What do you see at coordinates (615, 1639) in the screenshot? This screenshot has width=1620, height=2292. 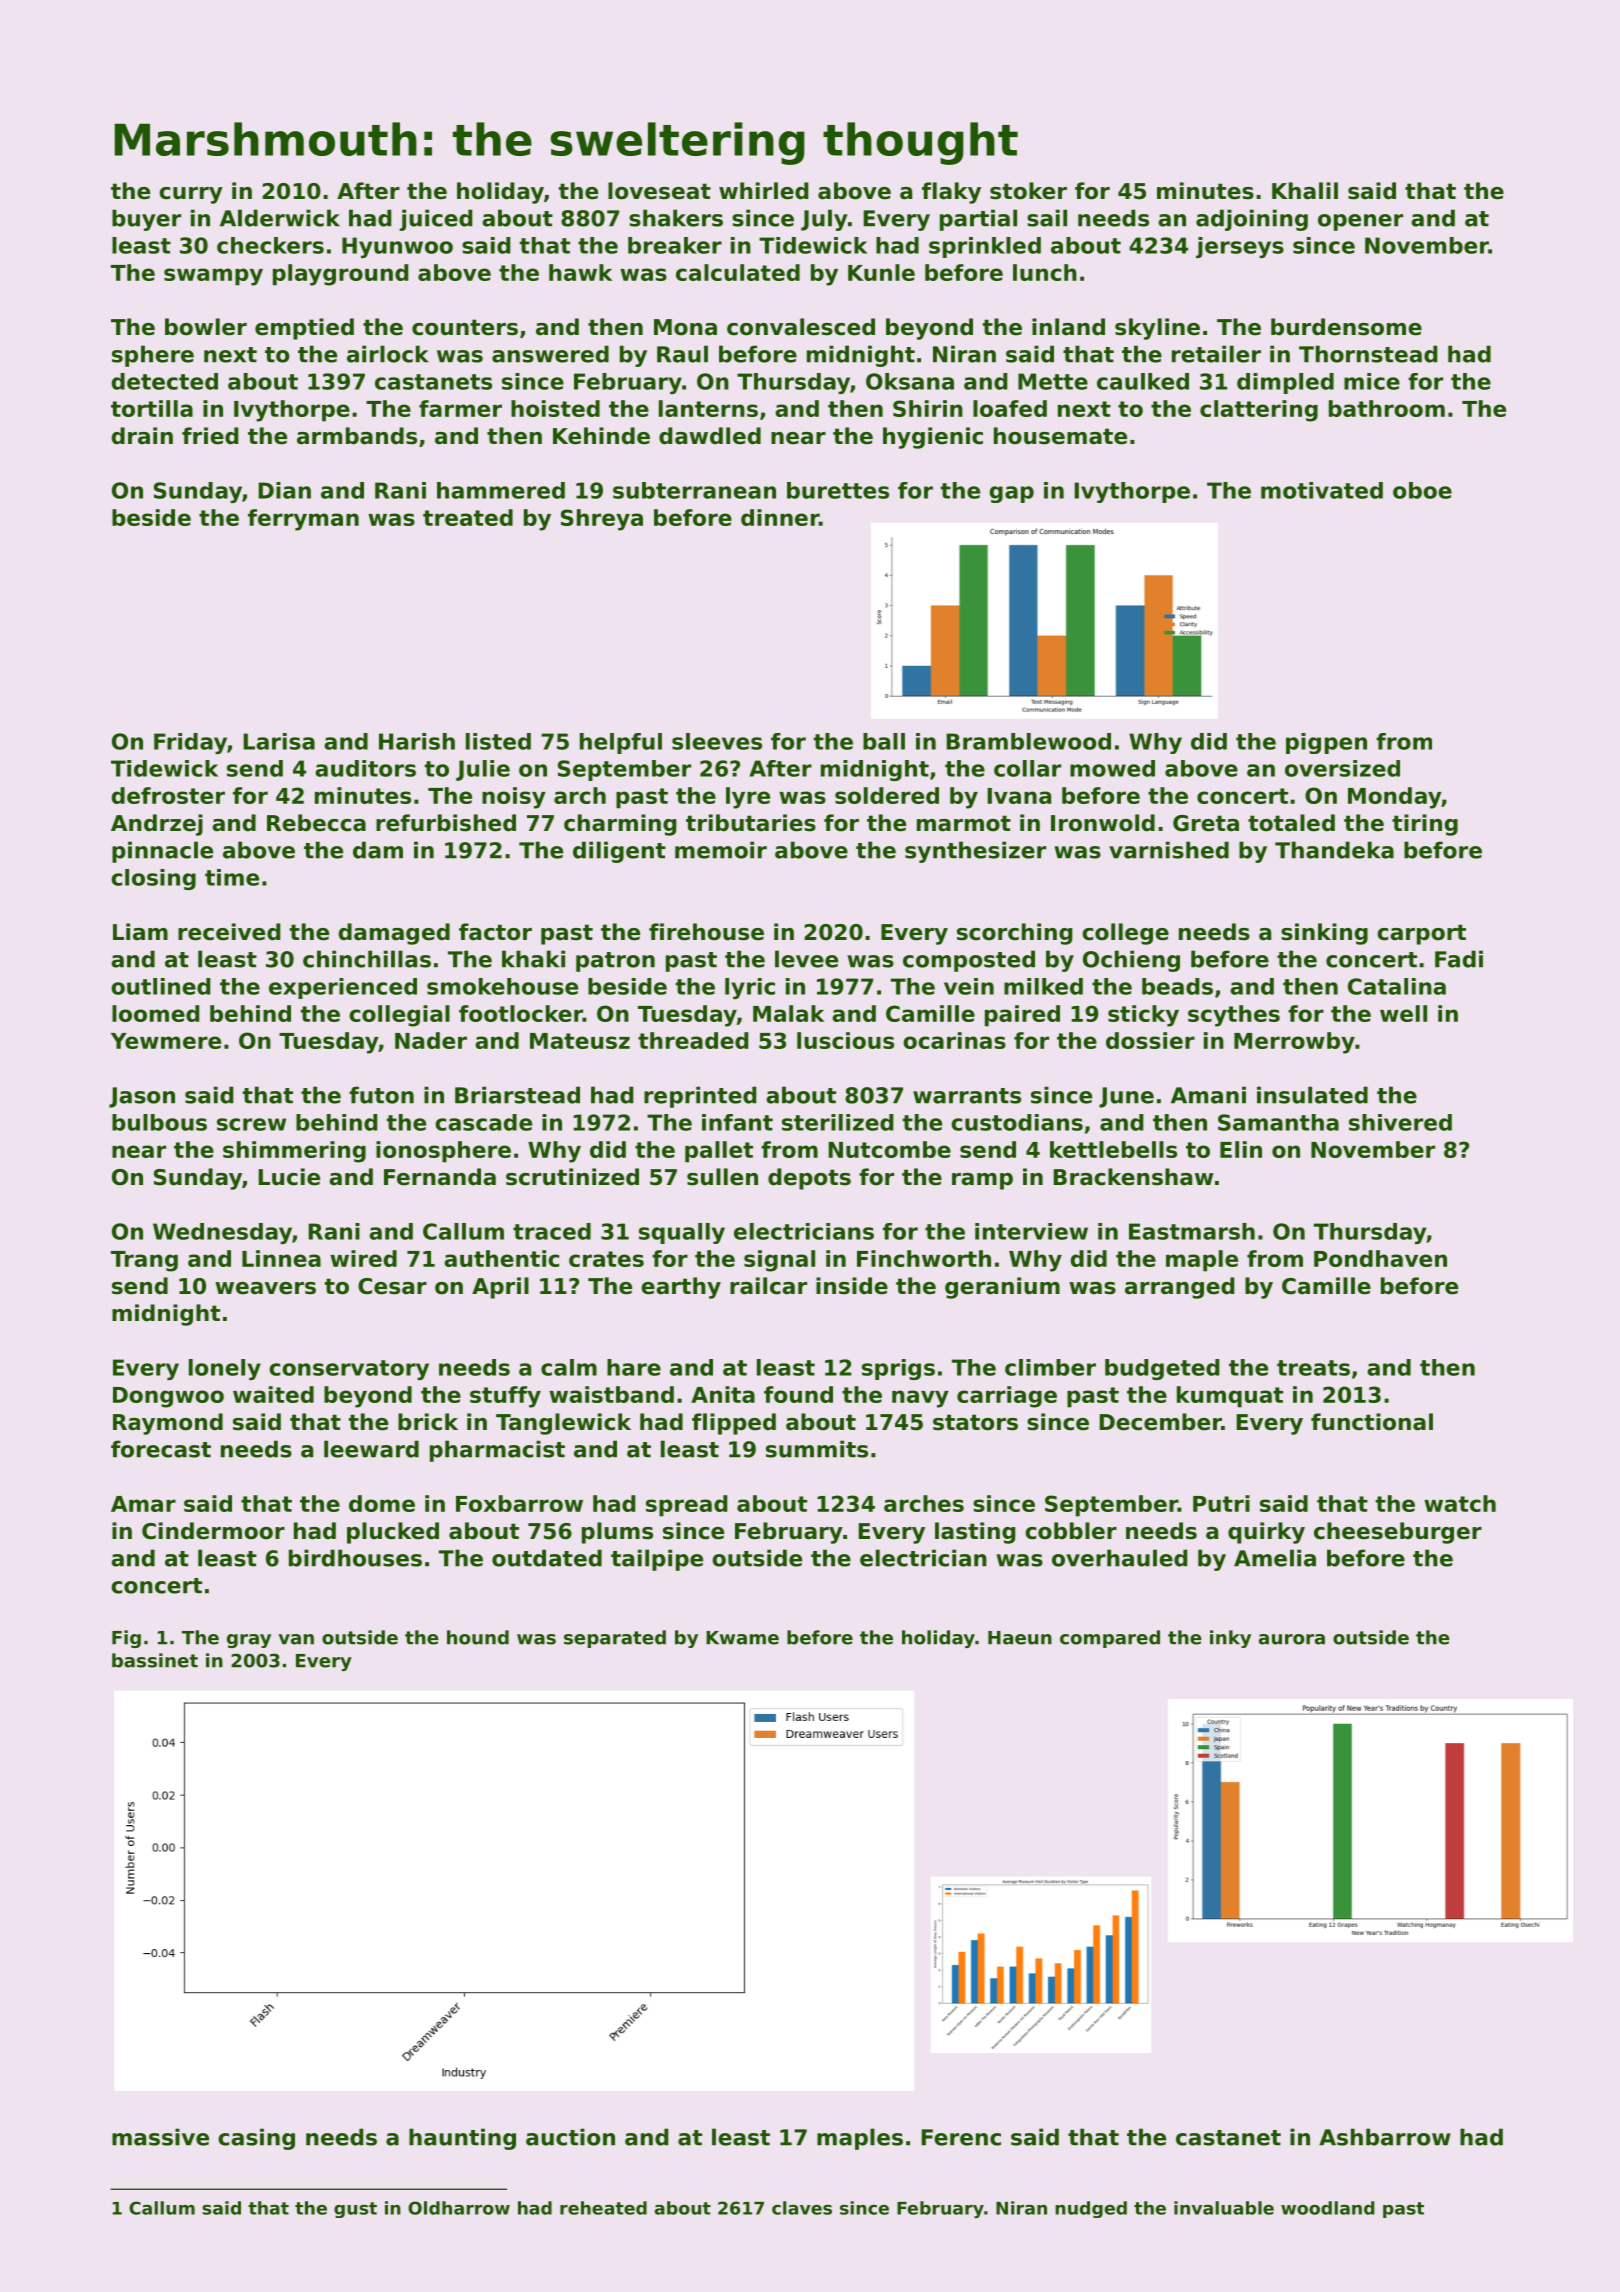 I see `separated` at bounding box center [615, 1639].
